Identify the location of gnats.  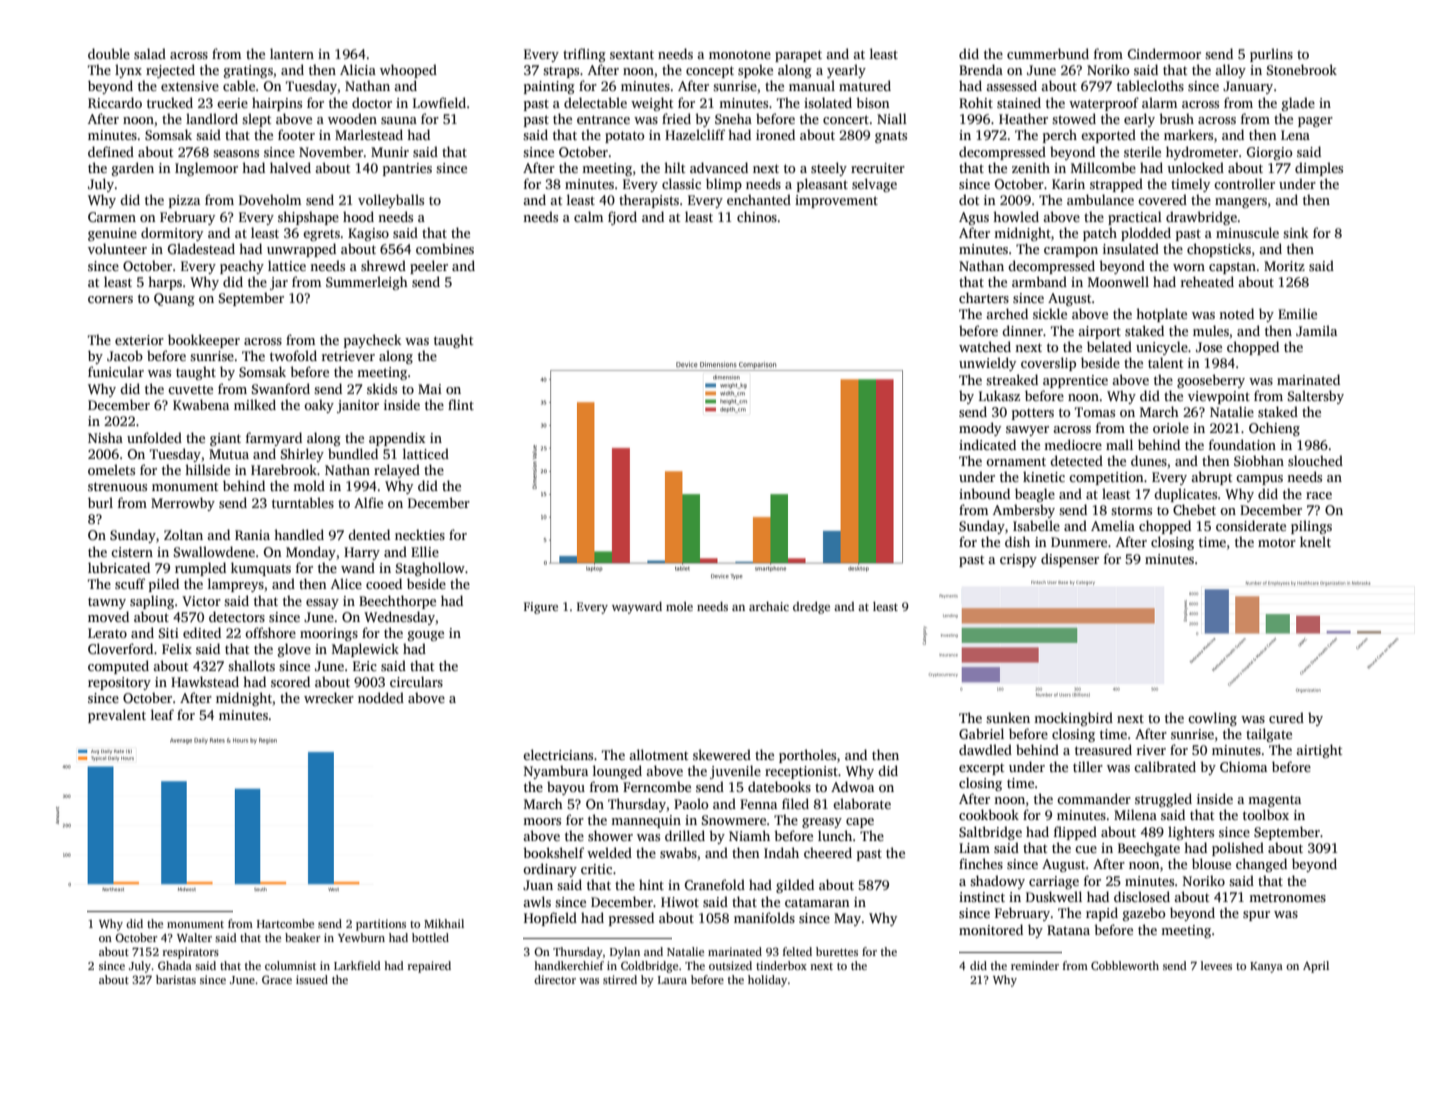
(891, 137).
